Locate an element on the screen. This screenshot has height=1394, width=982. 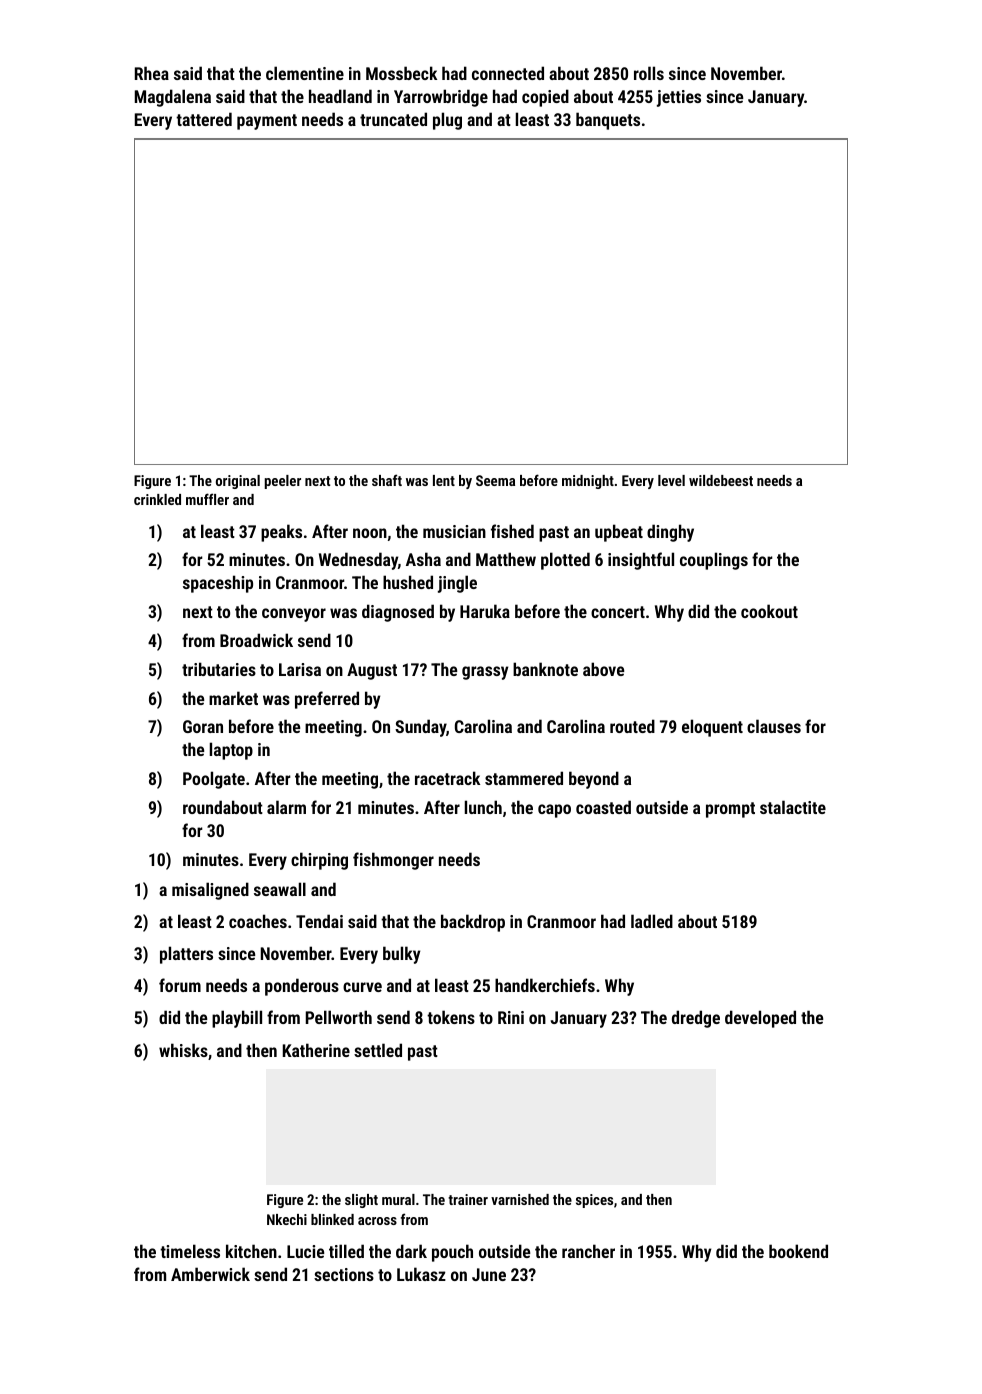
peaks is located at coordinates (281, 533).
